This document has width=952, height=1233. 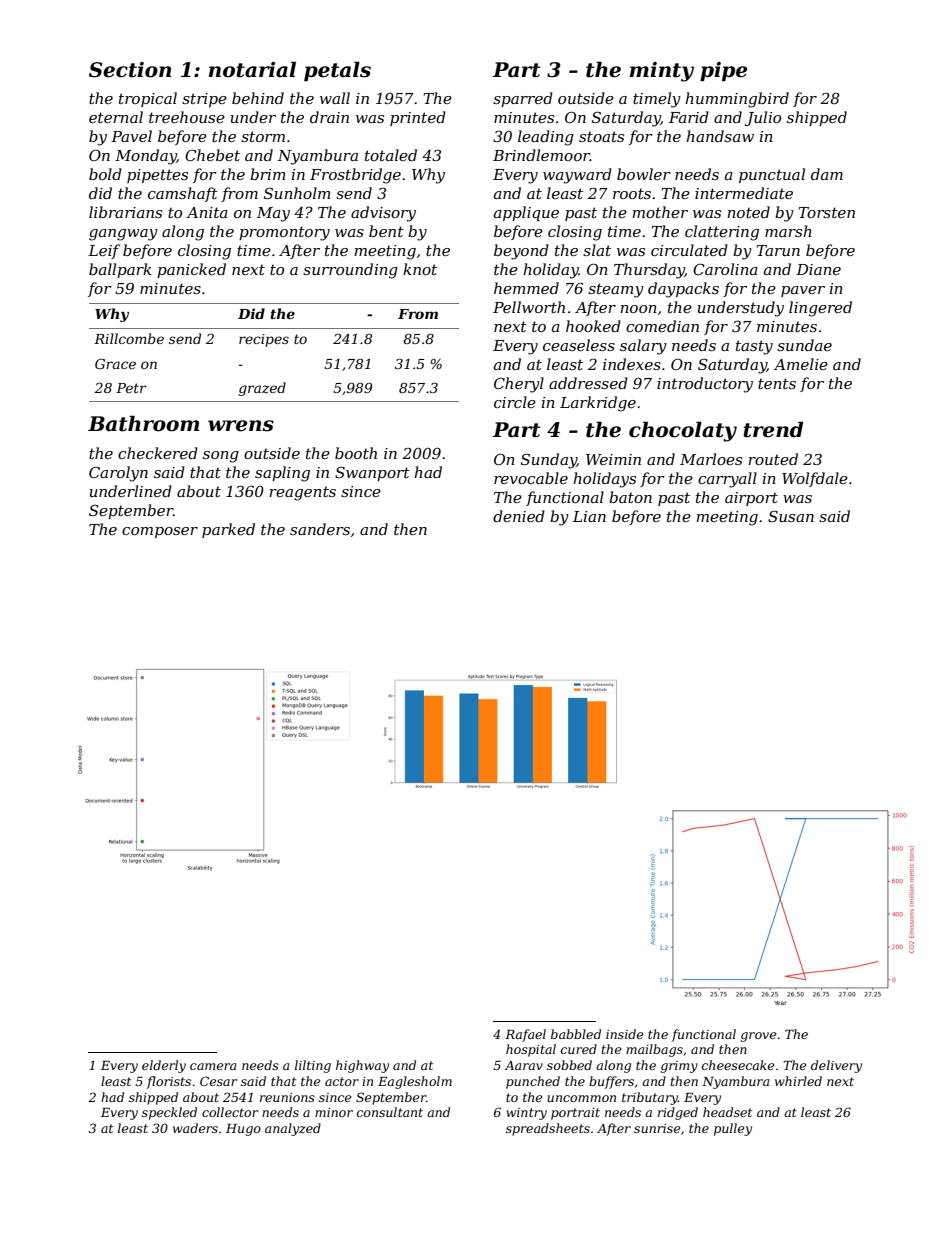 I want to click on denied, so click(x=519, y=516).
